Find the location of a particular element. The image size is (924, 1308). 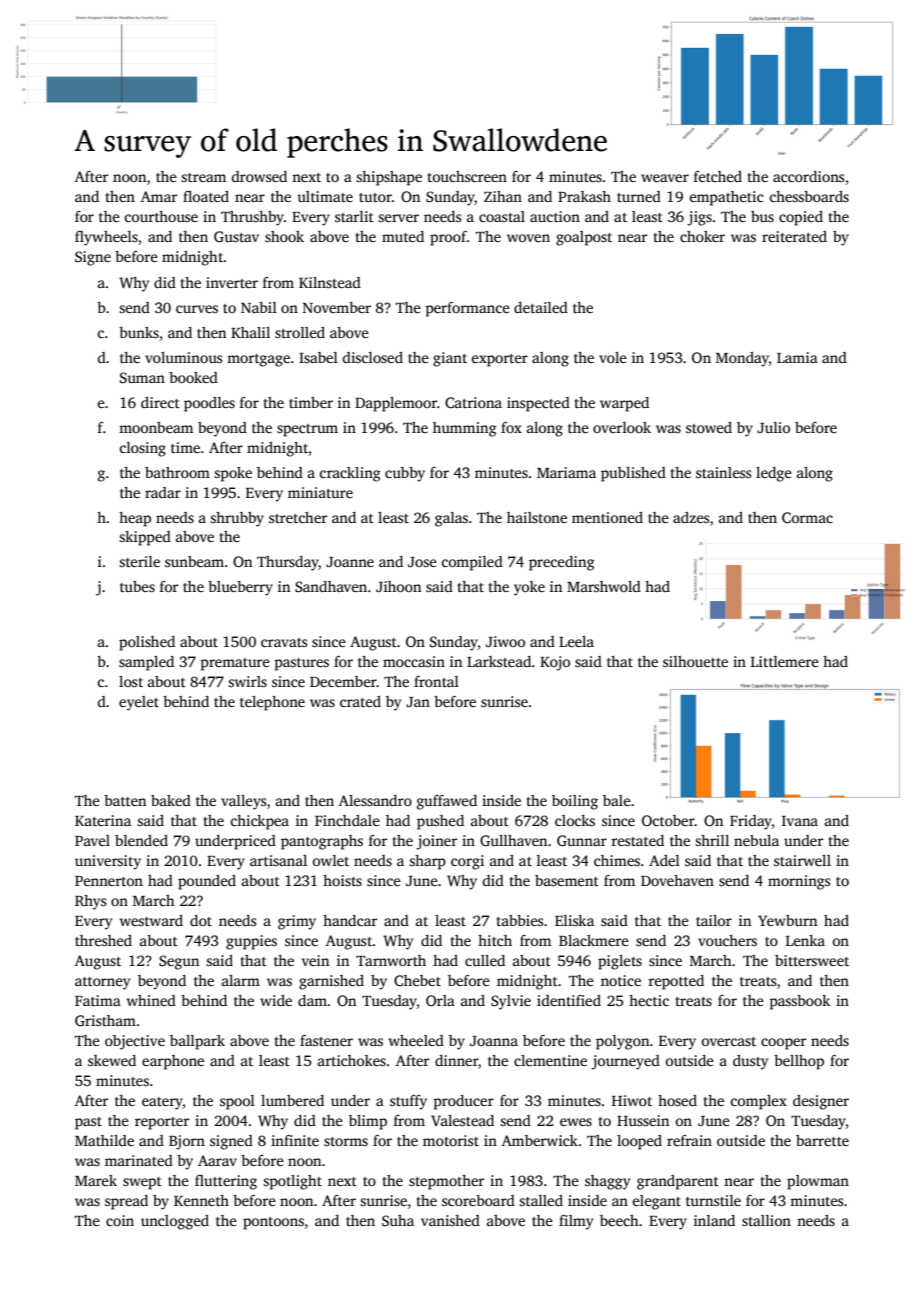

Zihan is located at coordinates (503, 196).
